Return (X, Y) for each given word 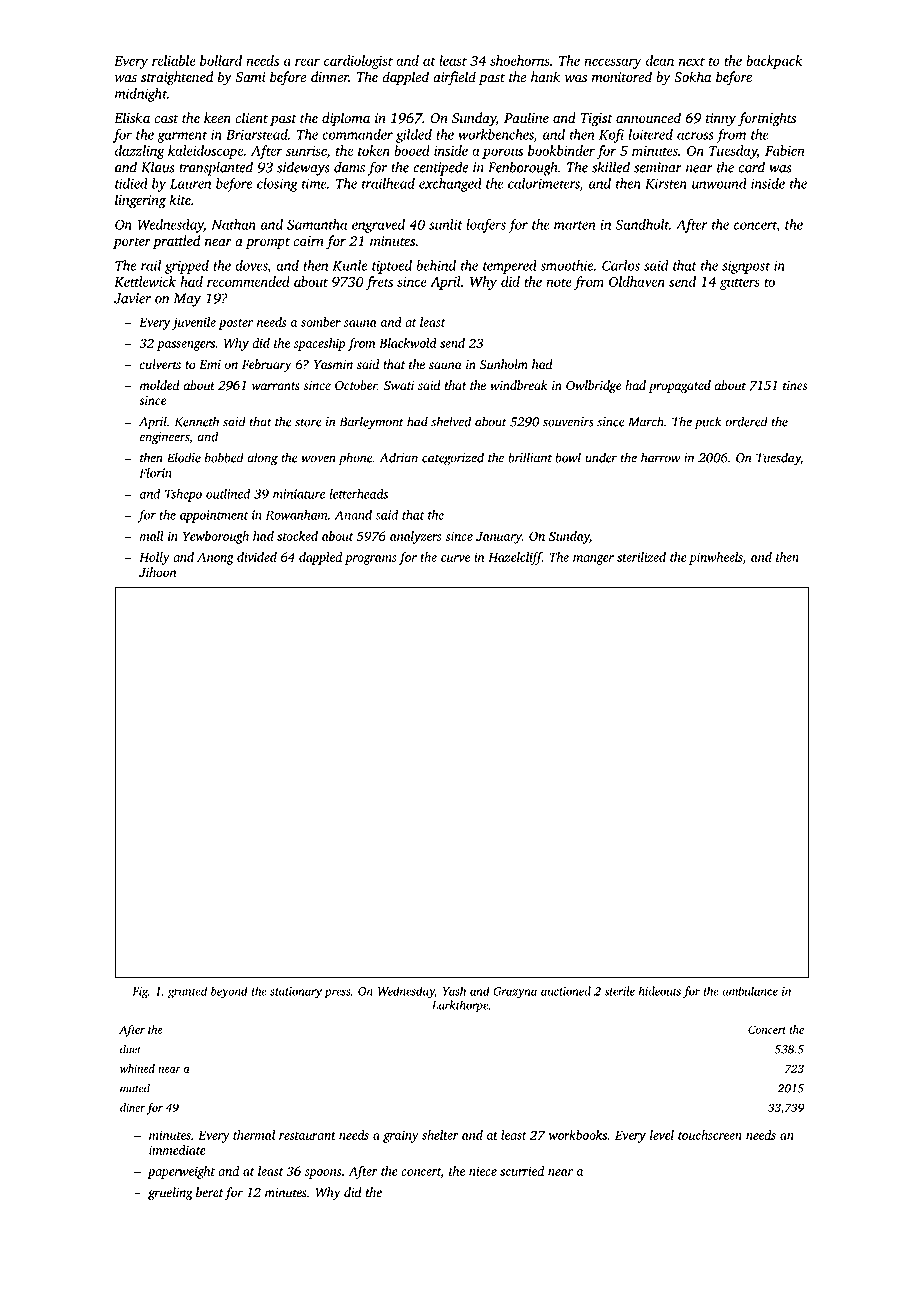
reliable (174, 60)
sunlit (446, 224)
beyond (229, 992)
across (695, 136)
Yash (454, 991)
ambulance (750, 991)
